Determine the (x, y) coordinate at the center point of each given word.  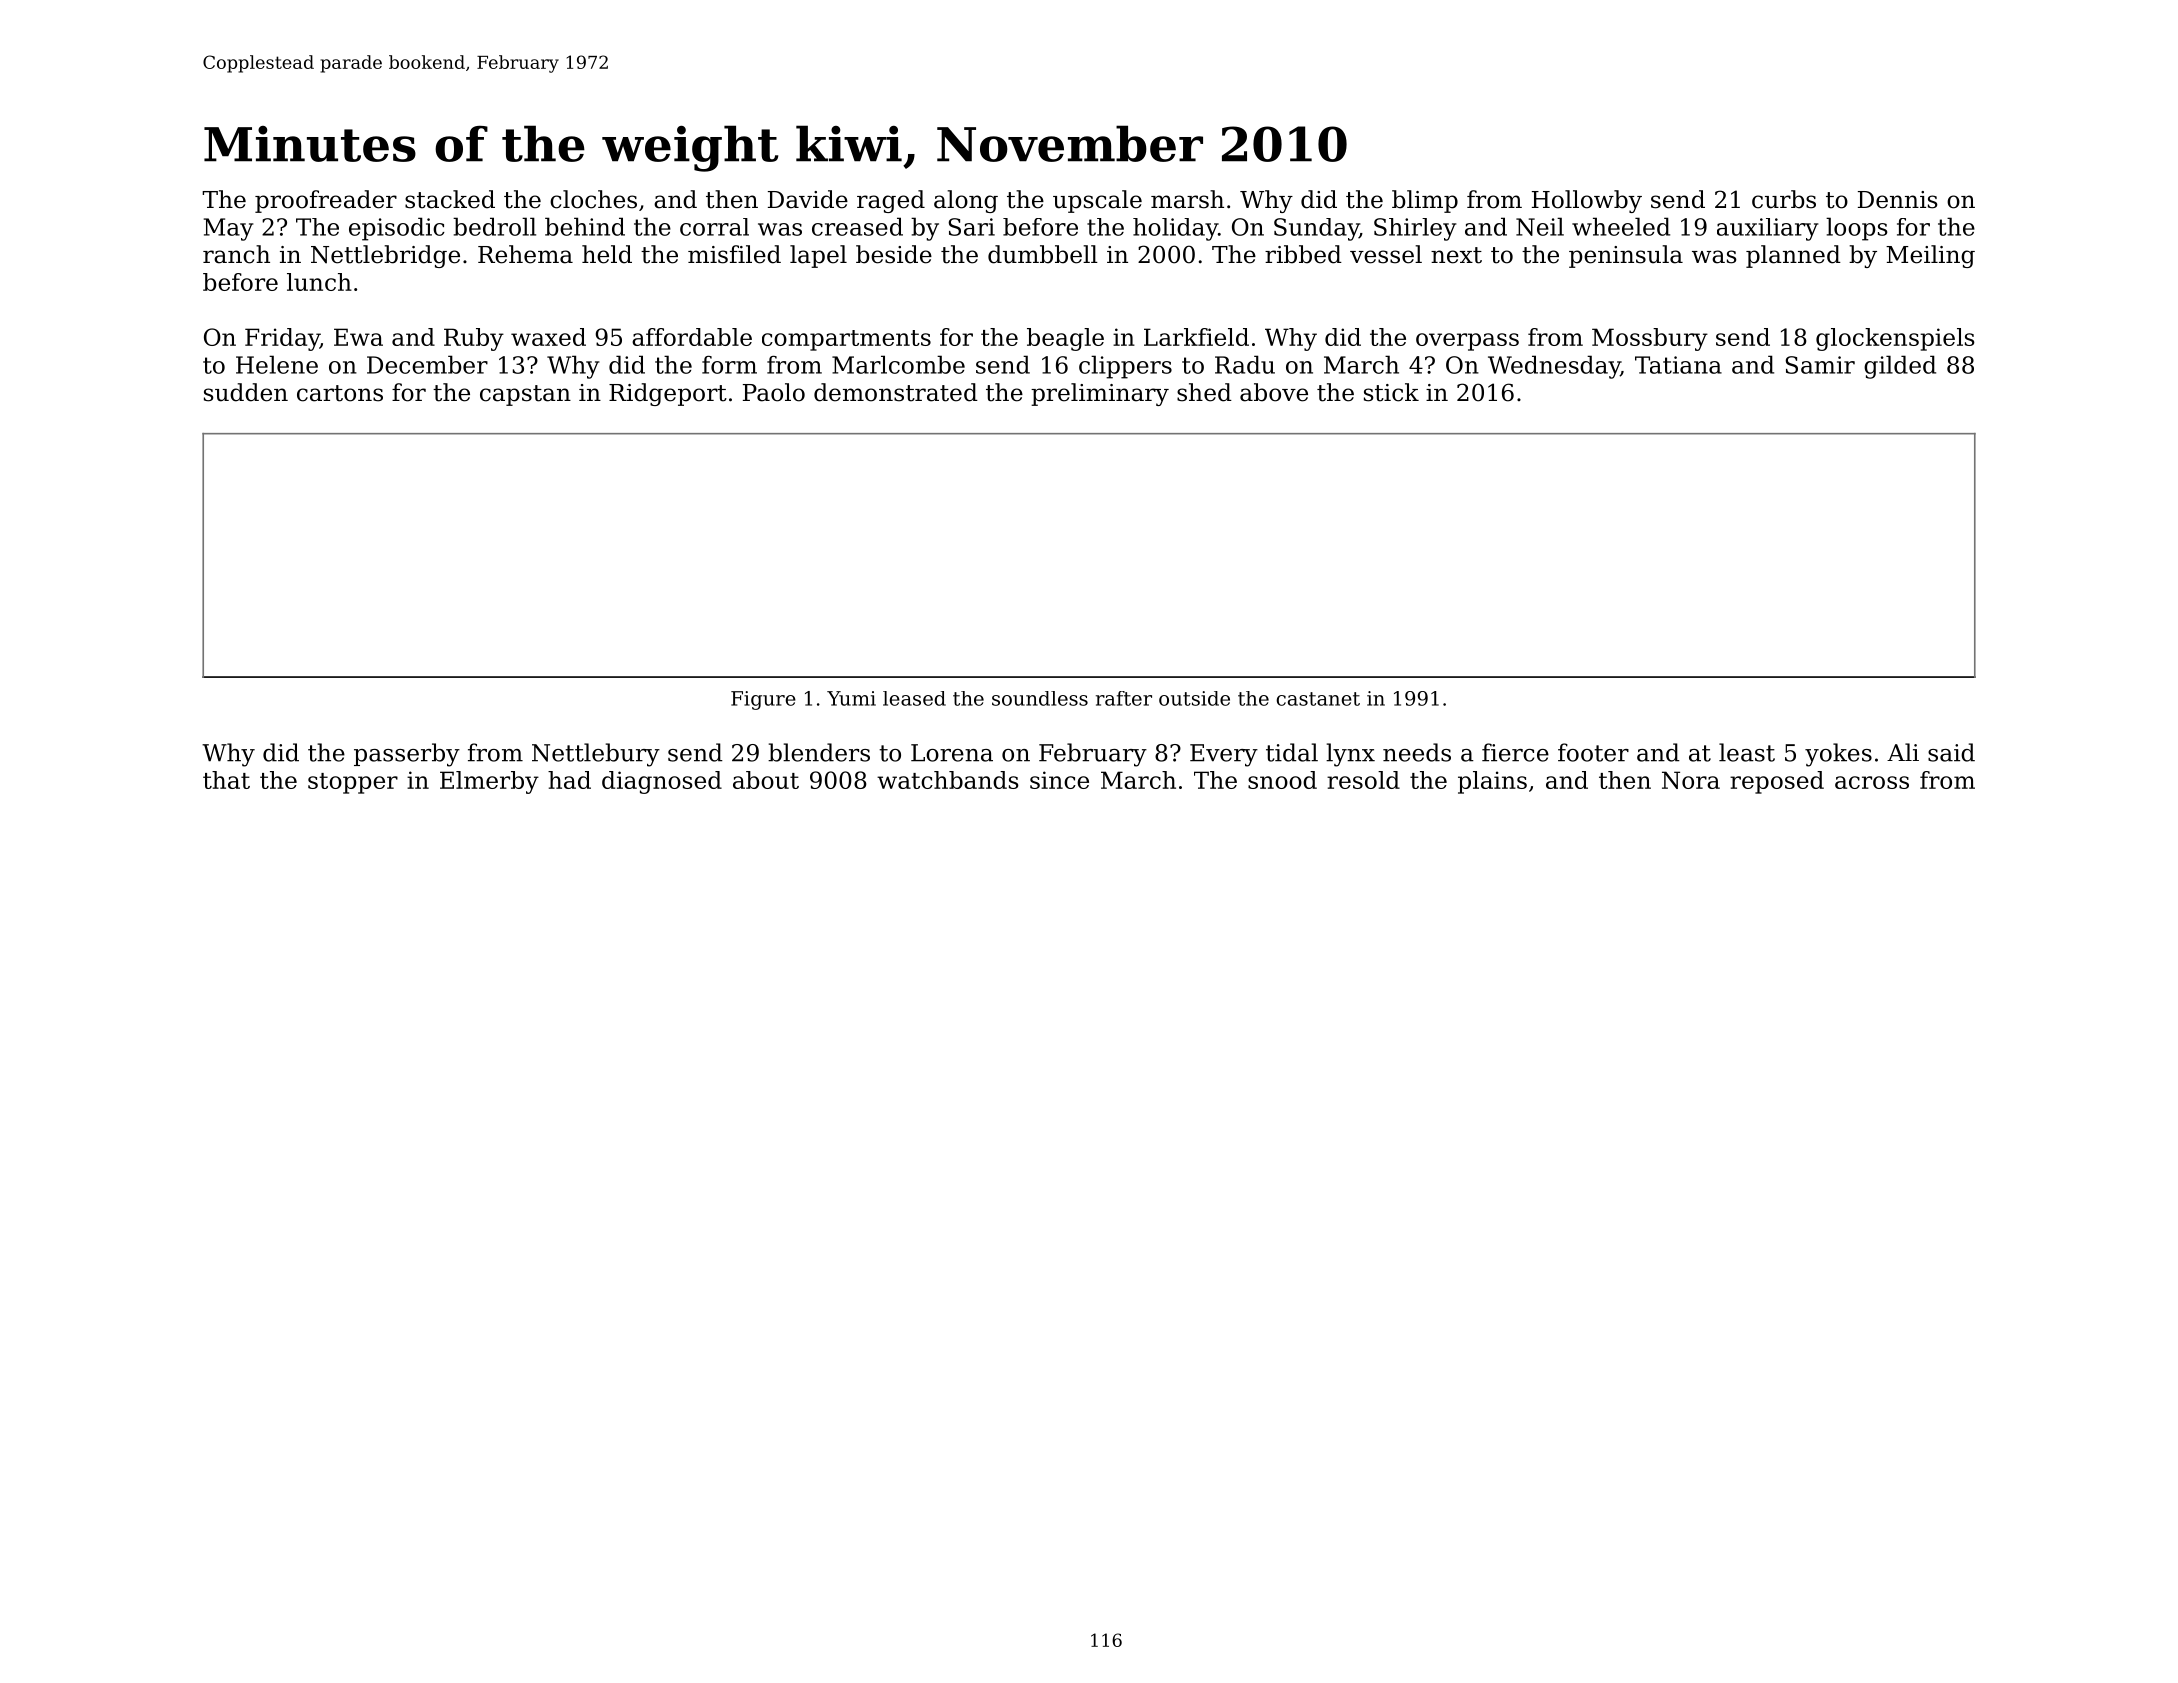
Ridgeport (668, 394)
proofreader (326, 201)
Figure (763, 700)
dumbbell (1043, 254)
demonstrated (896, 392)
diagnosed (662, 782)
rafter (1124, 698)
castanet (1318, 699)
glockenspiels (1895, 339)
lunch (319, 282)
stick (1391, 392)
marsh (1187, 199)
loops (1857, 229)
